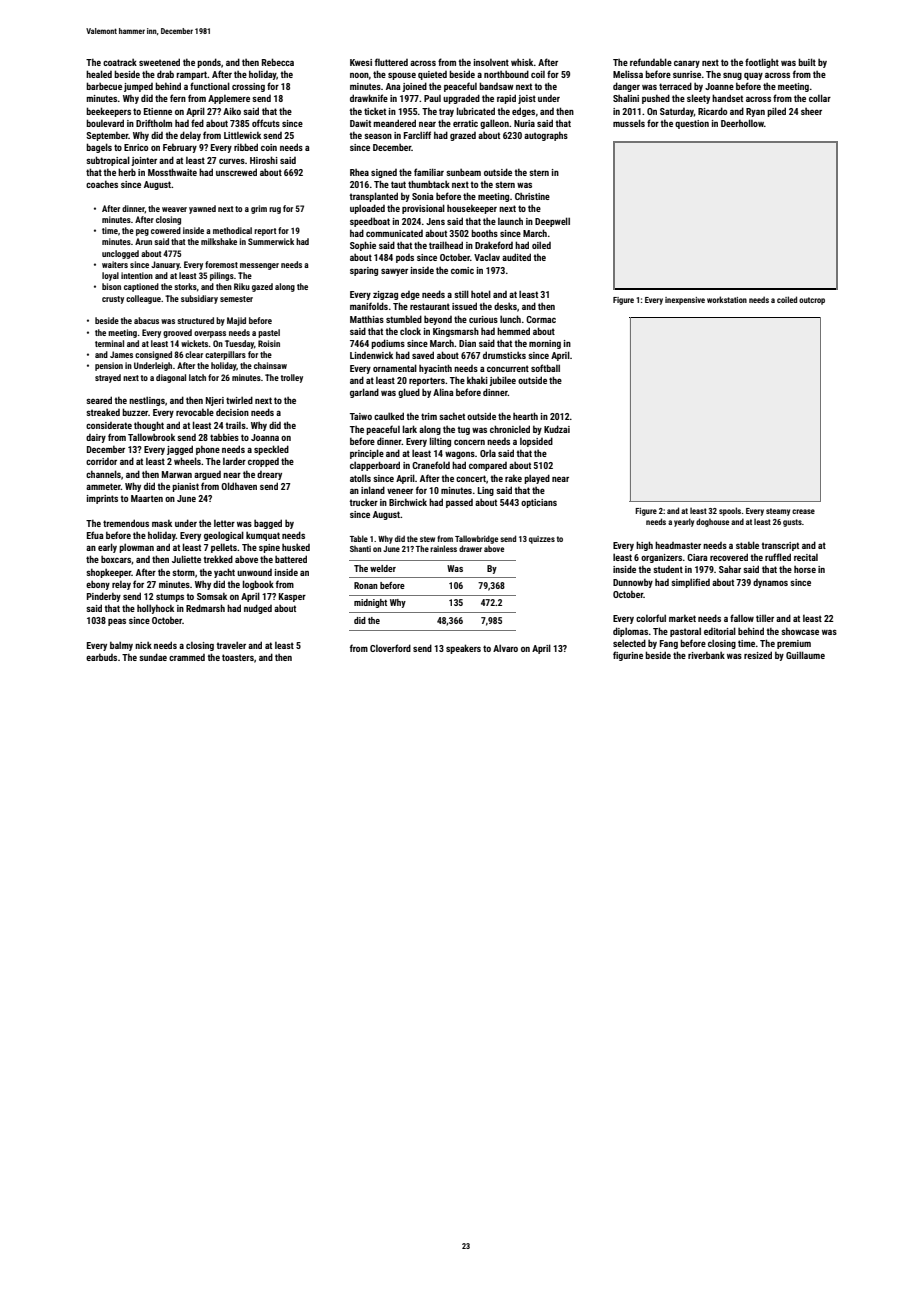 This page has width=924, height=1308. Describe the element at coordinates (174, 209) in the page. I see `weaver` at that location.
